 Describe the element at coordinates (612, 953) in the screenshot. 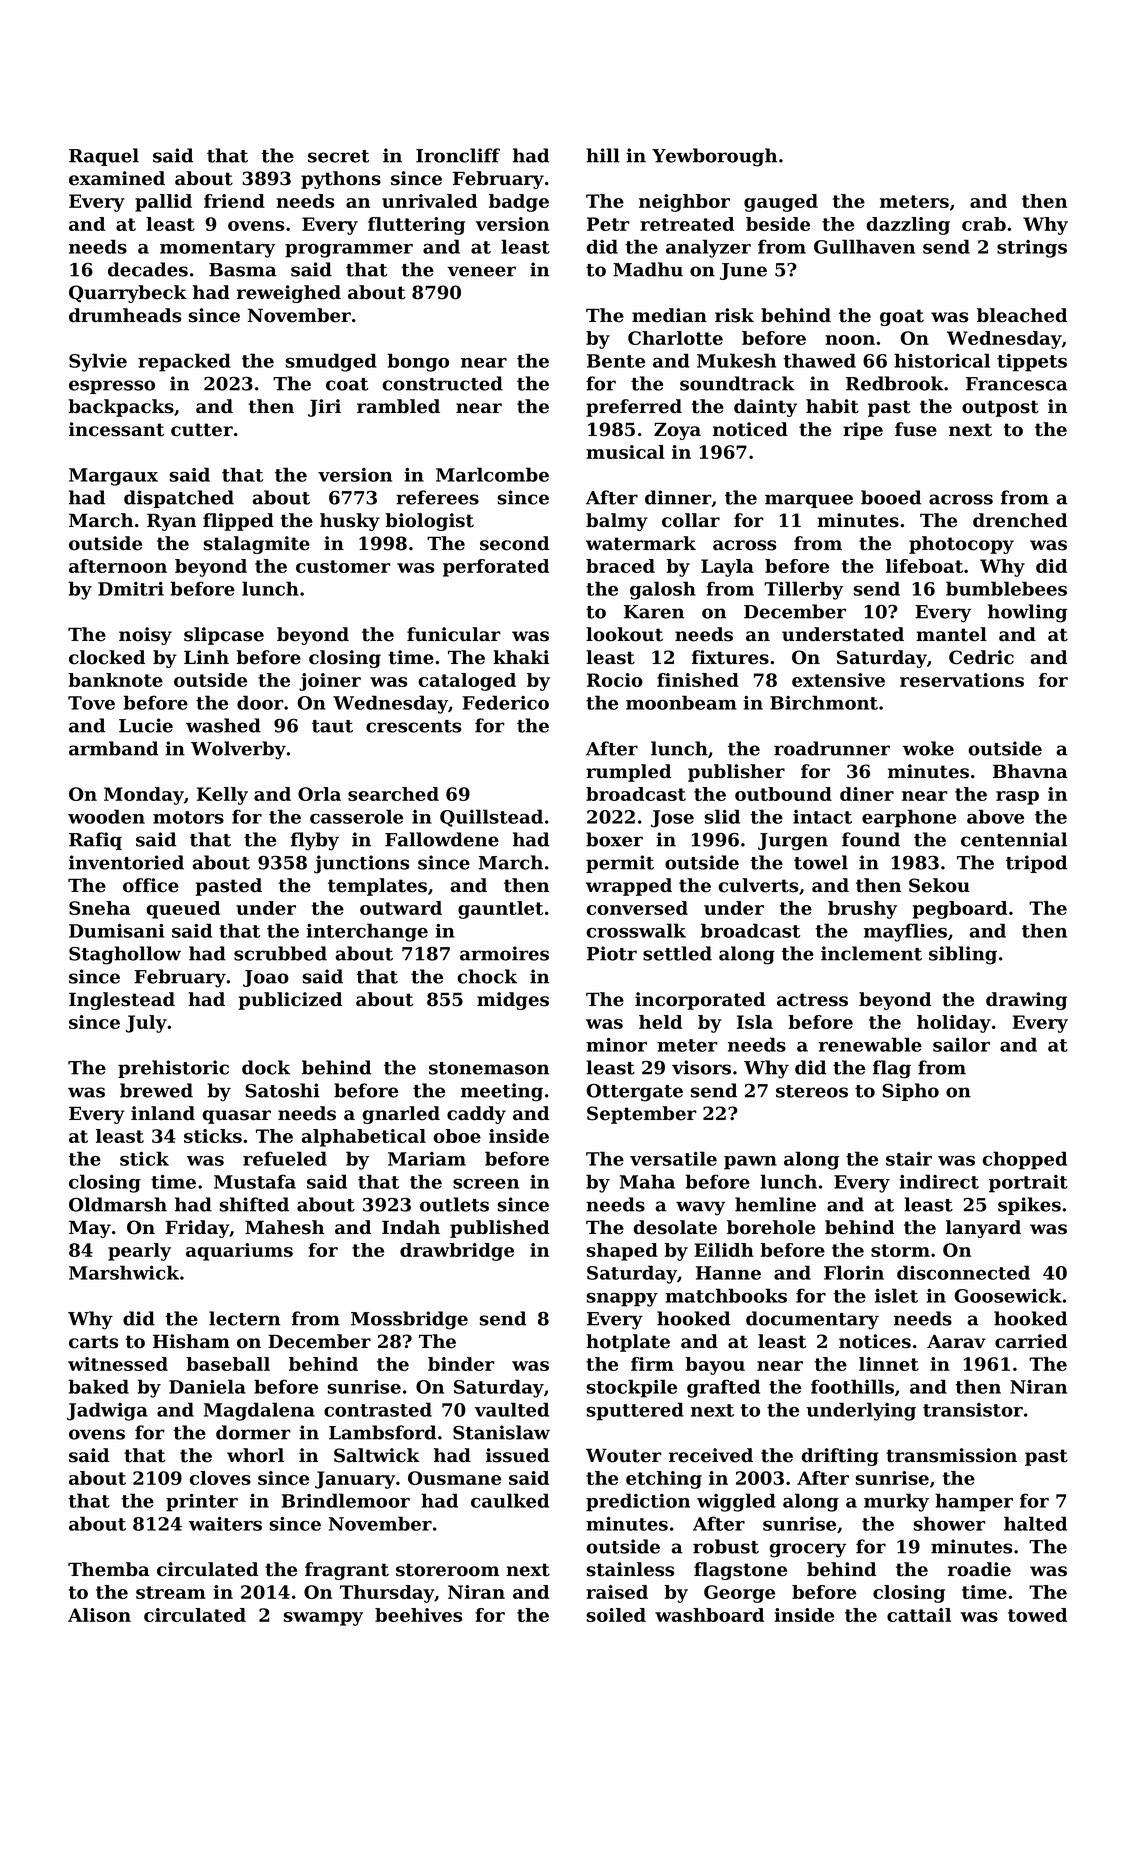

I see `Piotr` at that location.
